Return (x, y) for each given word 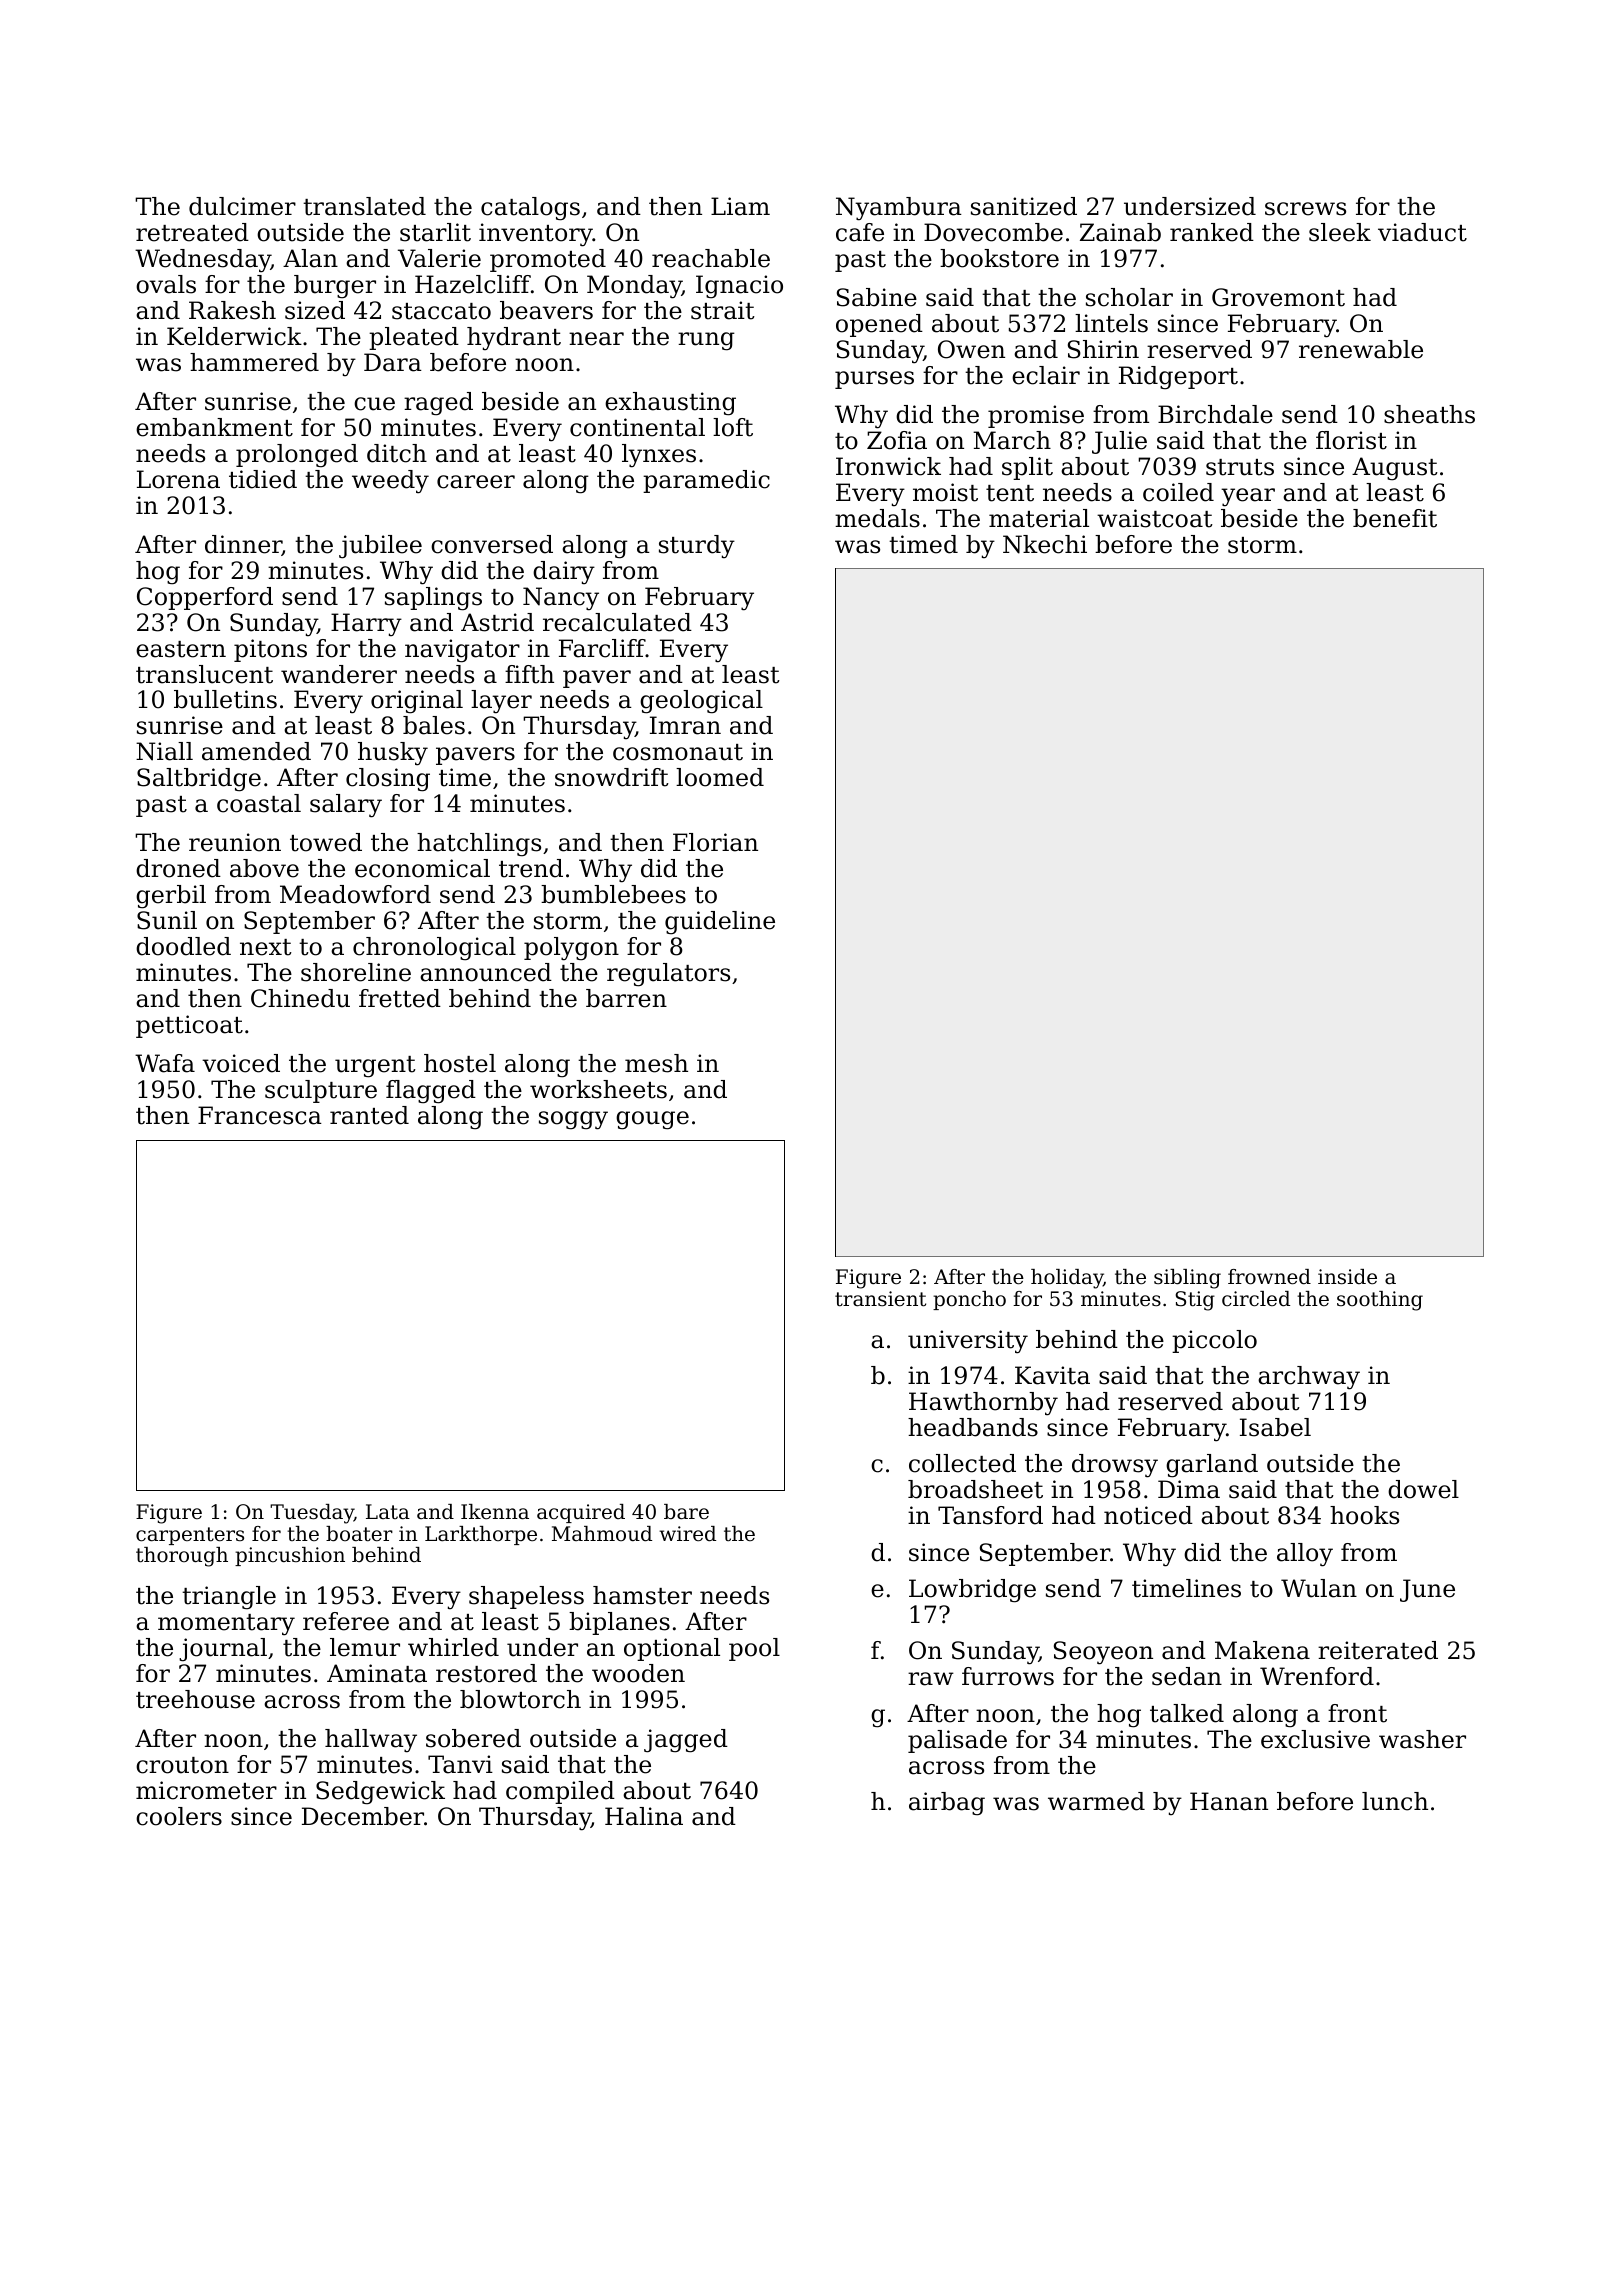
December (363, 1816)
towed (326, 842)
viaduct (1422, 232)
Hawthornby (983, 1404)
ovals (166, 284)
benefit (1395, 518)
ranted (369, 1115)
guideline (720, 923)
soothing (1380, 1301)
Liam (740, 206)
